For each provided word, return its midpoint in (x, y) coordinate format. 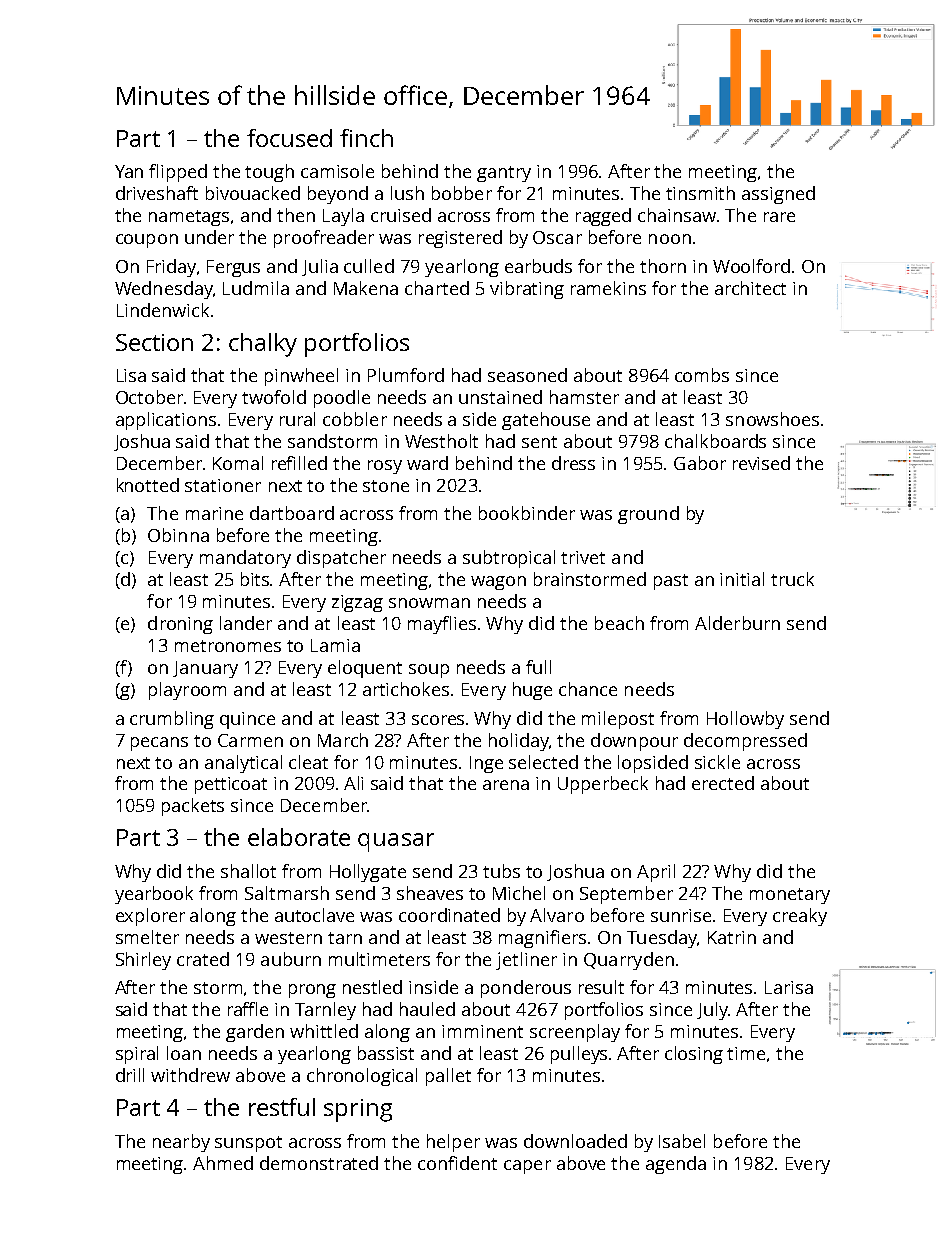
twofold (274, 397)
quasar (396, 842)
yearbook (154, 895)
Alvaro (557, 915)
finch (366, 138)
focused (289, 138)
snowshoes (772, 419)
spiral (137, 1055)
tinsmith (700, 193)
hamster (584, 397)
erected (723, 783)
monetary (790, 896)
